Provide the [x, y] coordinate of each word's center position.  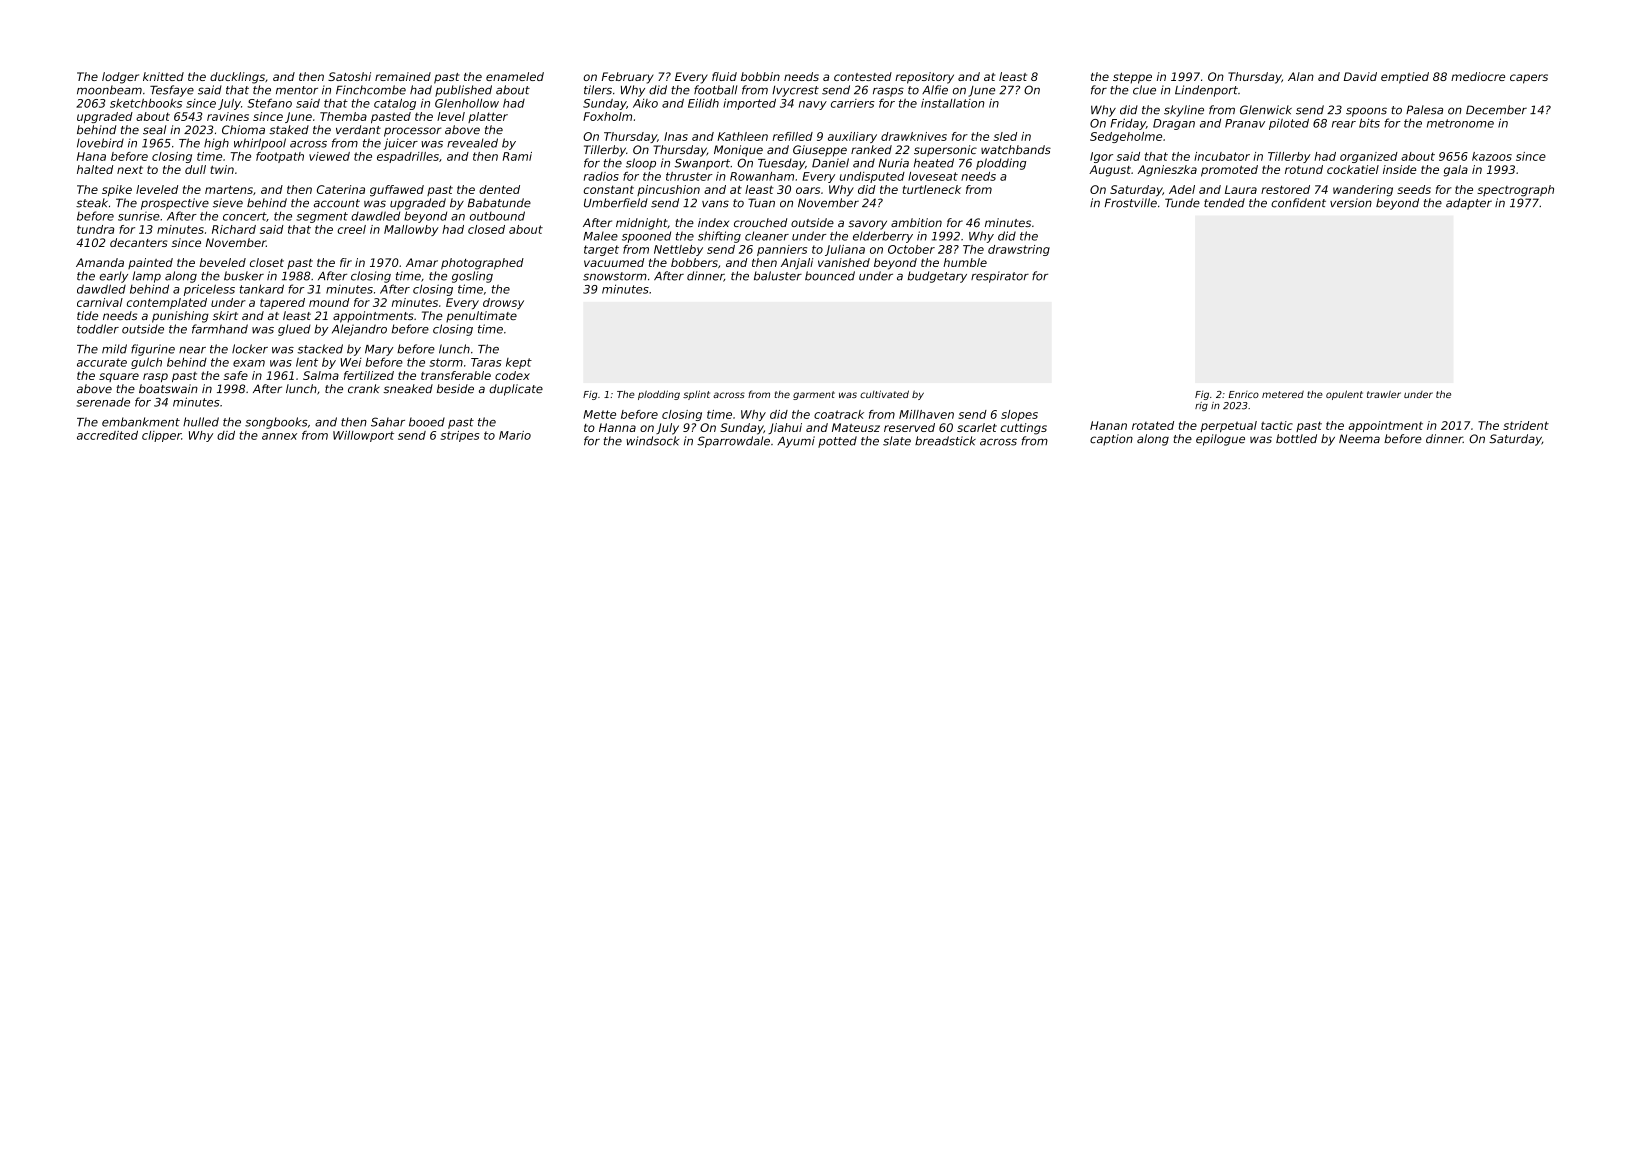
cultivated [884, 394]
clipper [161, 436]
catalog [395, 104]
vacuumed [614, 262]
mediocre [1478, 76]
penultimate [481, 317]
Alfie [935, 90]
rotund [1304, 169]
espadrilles [408, 157]
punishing [180, 317]
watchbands [1016, 149]
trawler [1384, 394]
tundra [95, 229]
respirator [1000, 277]
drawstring [1019, 250]
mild [114, 349]
